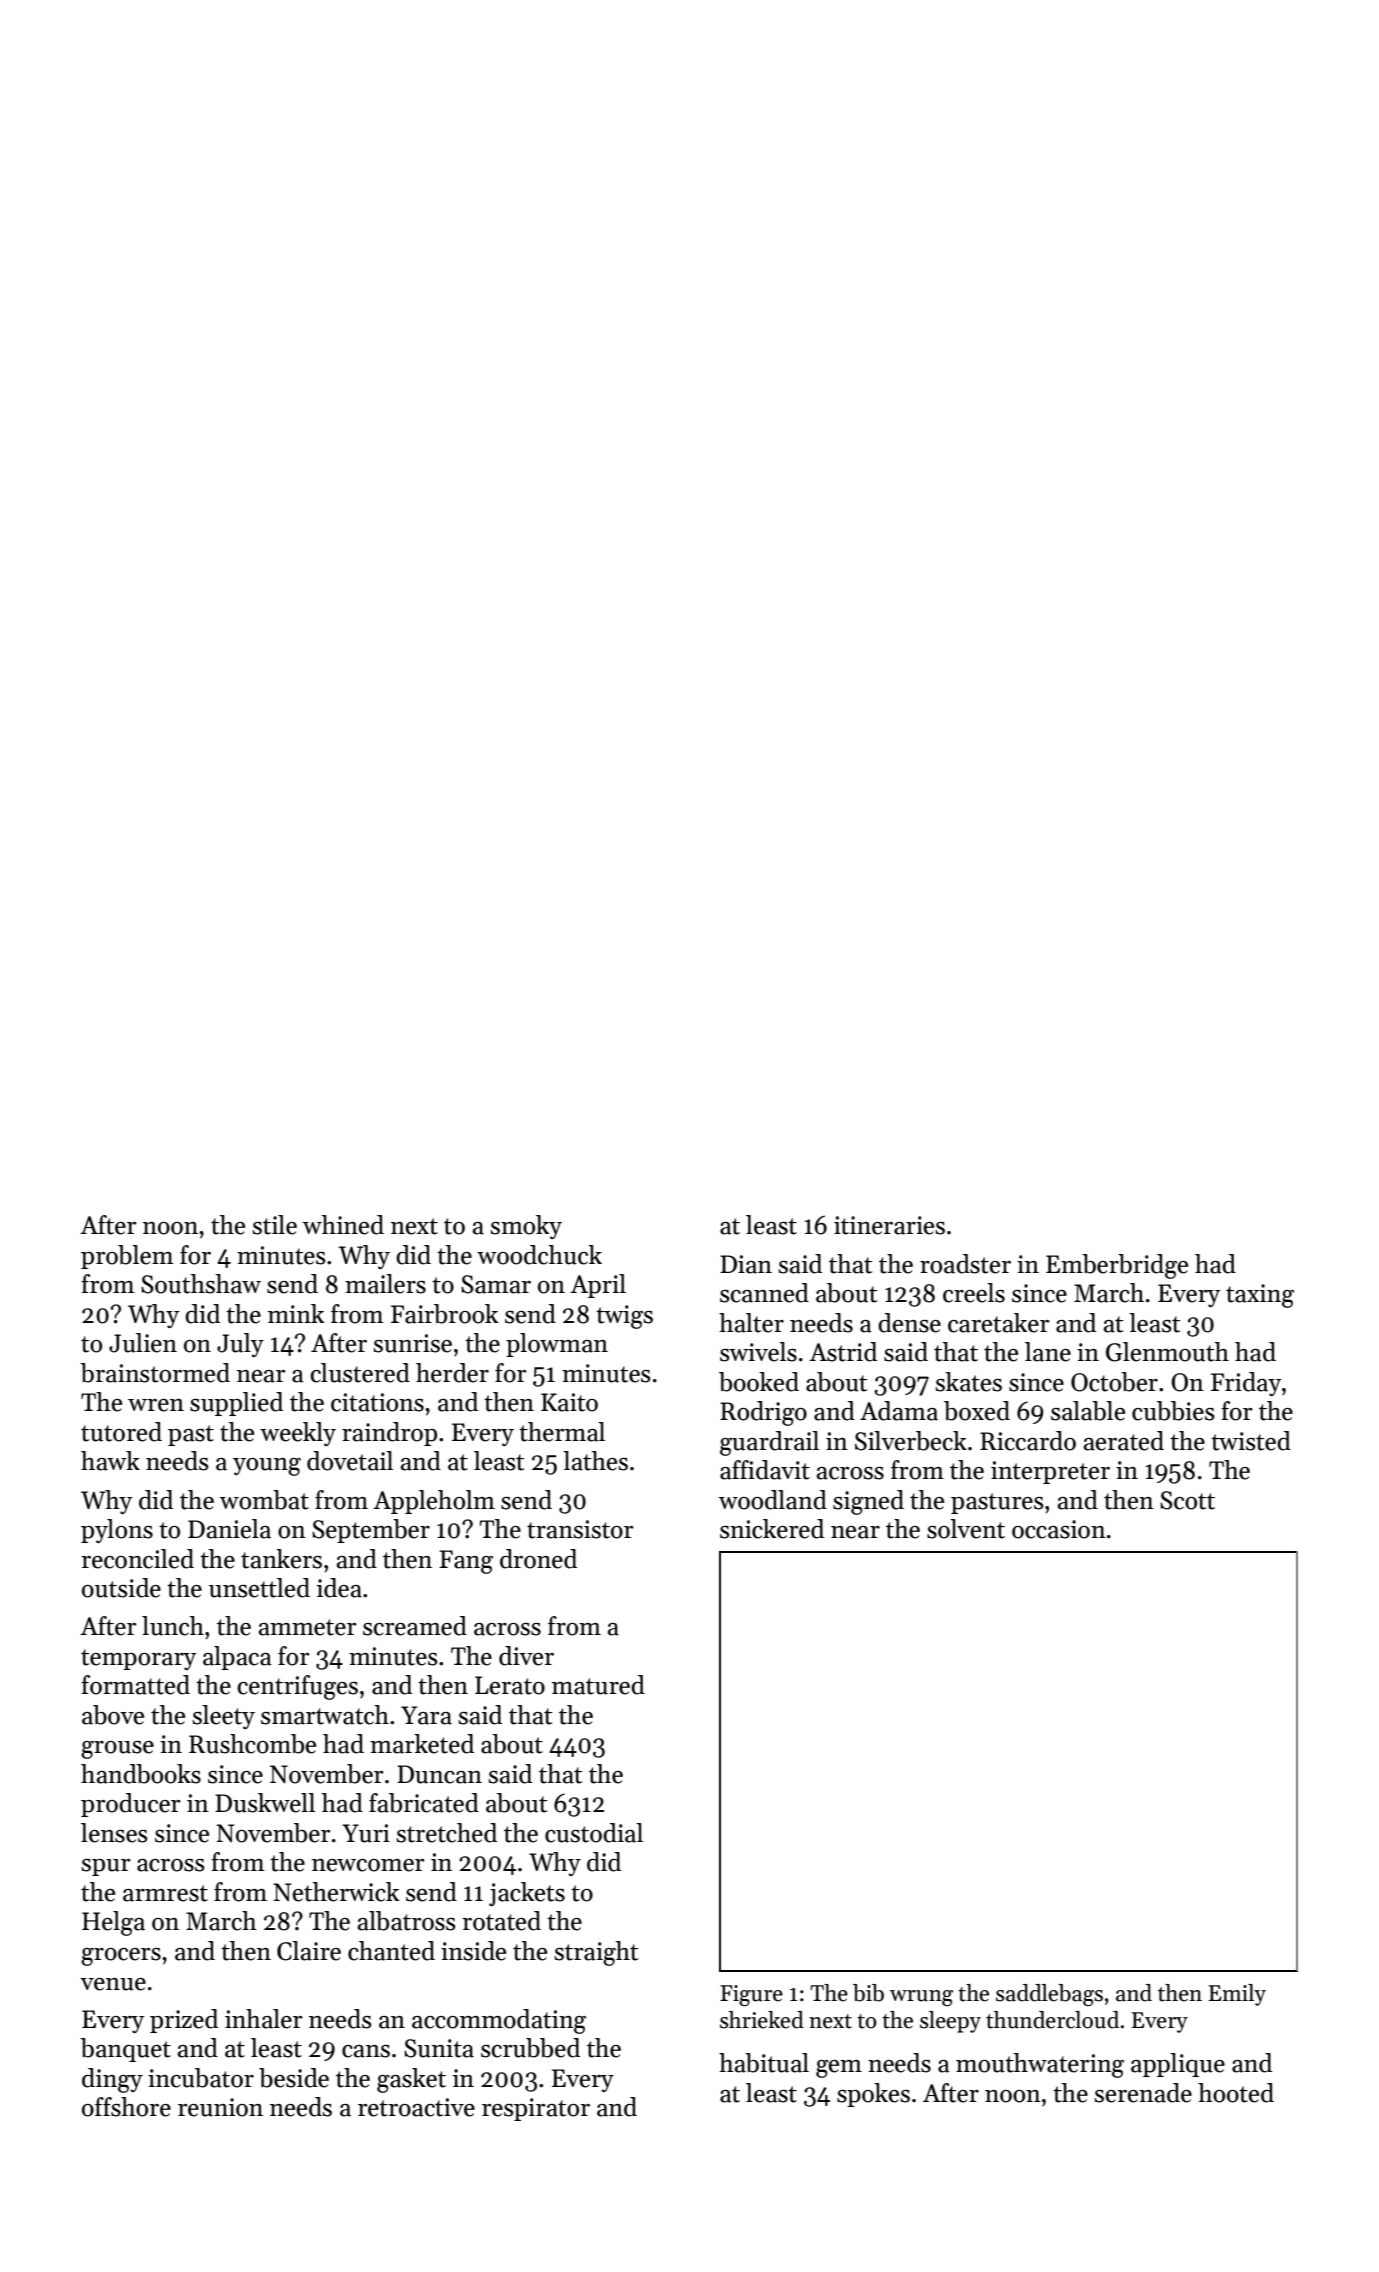 The height and width of the page is (2272, 1379). Describe the element at coordinates (557, 1345) in the page. I see `plowman` at that location.
